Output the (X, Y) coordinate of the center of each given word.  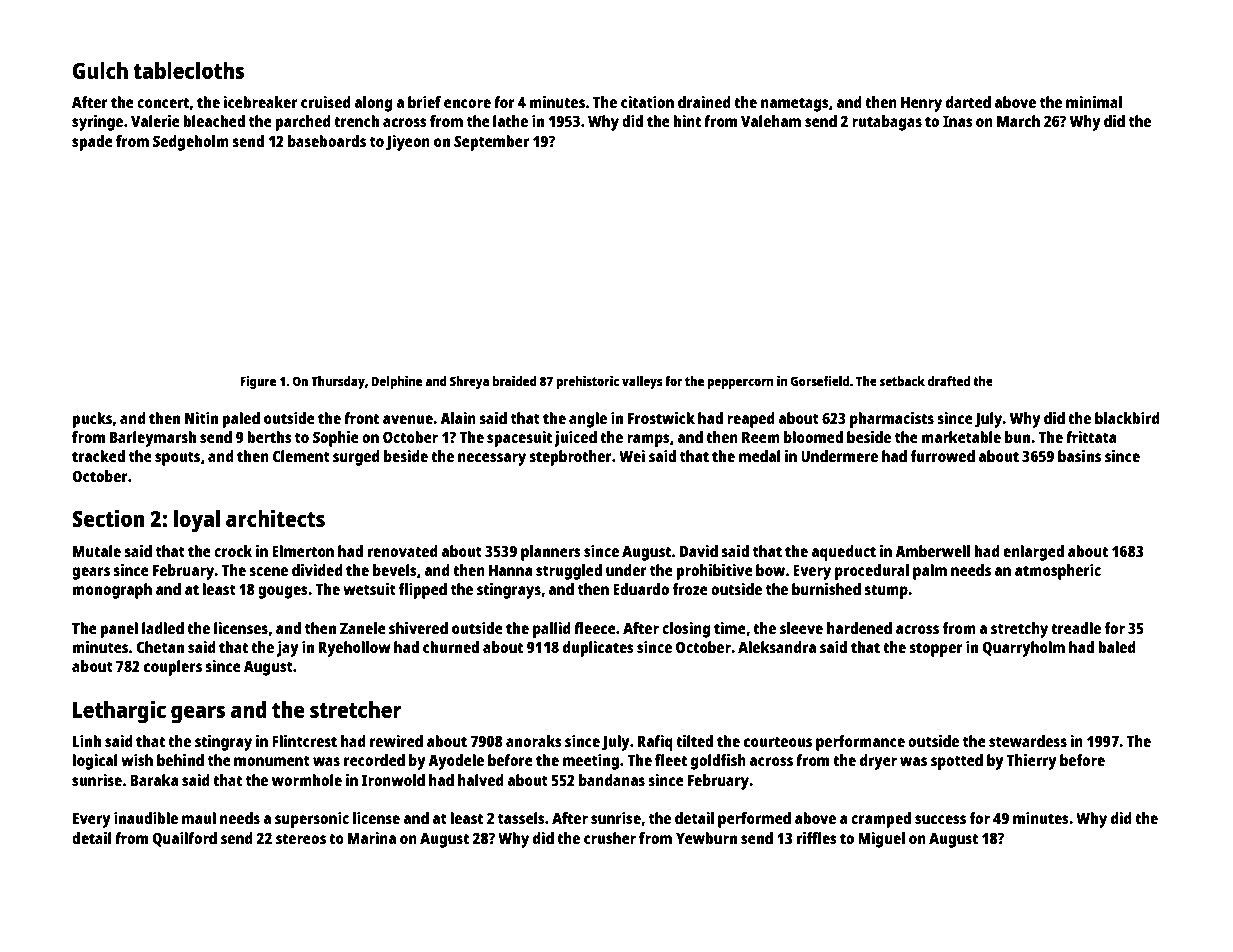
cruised (326, 102)
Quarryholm (1023, 649)
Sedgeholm (191, 143)
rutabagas (887, 123)
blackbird (1127, 418)
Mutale (97, 551)
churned (451, 647)
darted (968, 102)
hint (687, 121)
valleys (642, 382)
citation (647, 102)
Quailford (184, 839)
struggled (569, 572)
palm (930, 572)
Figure (258, 382)
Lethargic (119, 712)
